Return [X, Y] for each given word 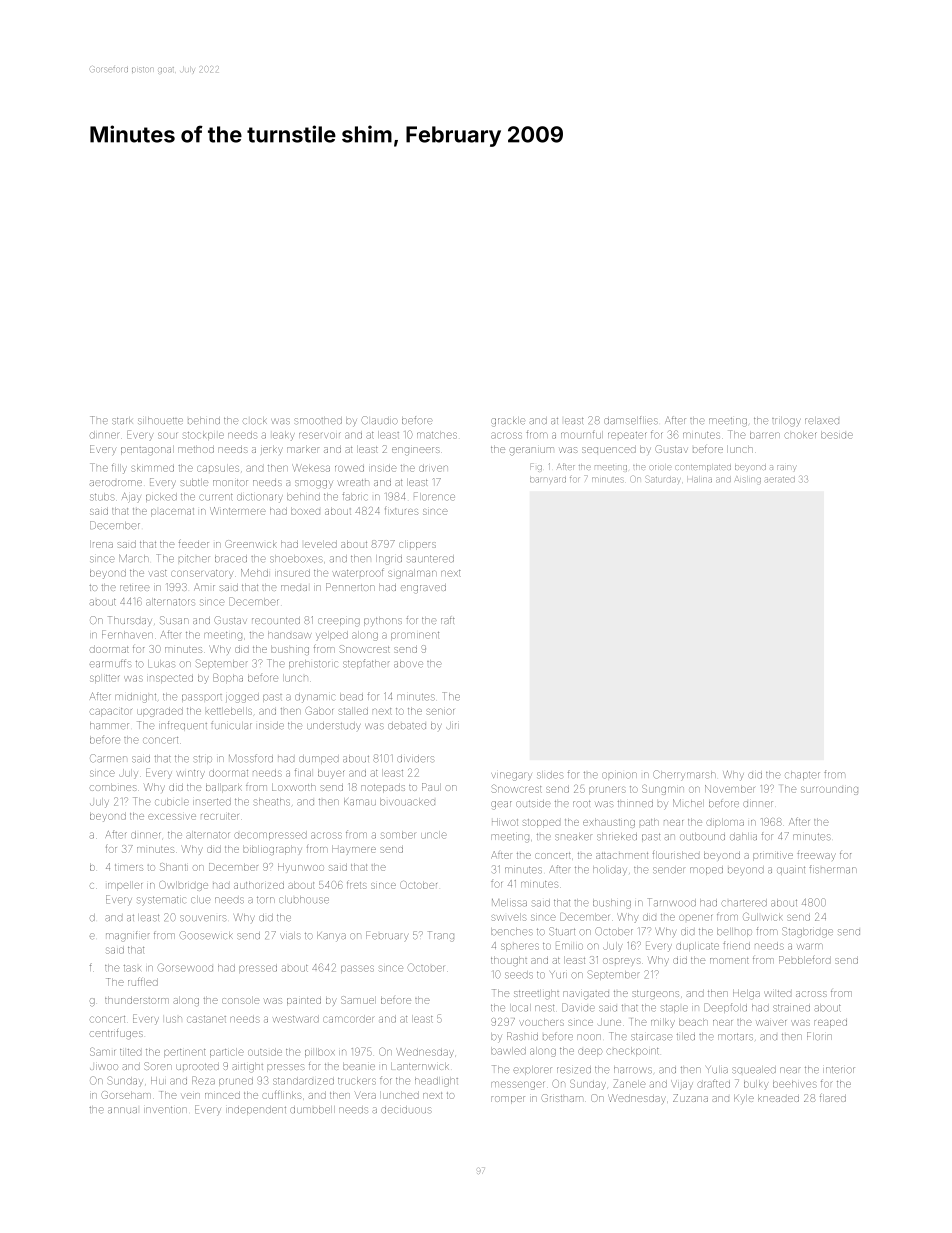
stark [122, 421]
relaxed [822, 421]
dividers [415, 759]
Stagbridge [807, 932]
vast [158, 573]
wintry [191, 774]
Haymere [354, 851]
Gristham [562, 1098]
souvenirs [203, 918]
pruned [236, 1081]
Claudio [380, 420]
